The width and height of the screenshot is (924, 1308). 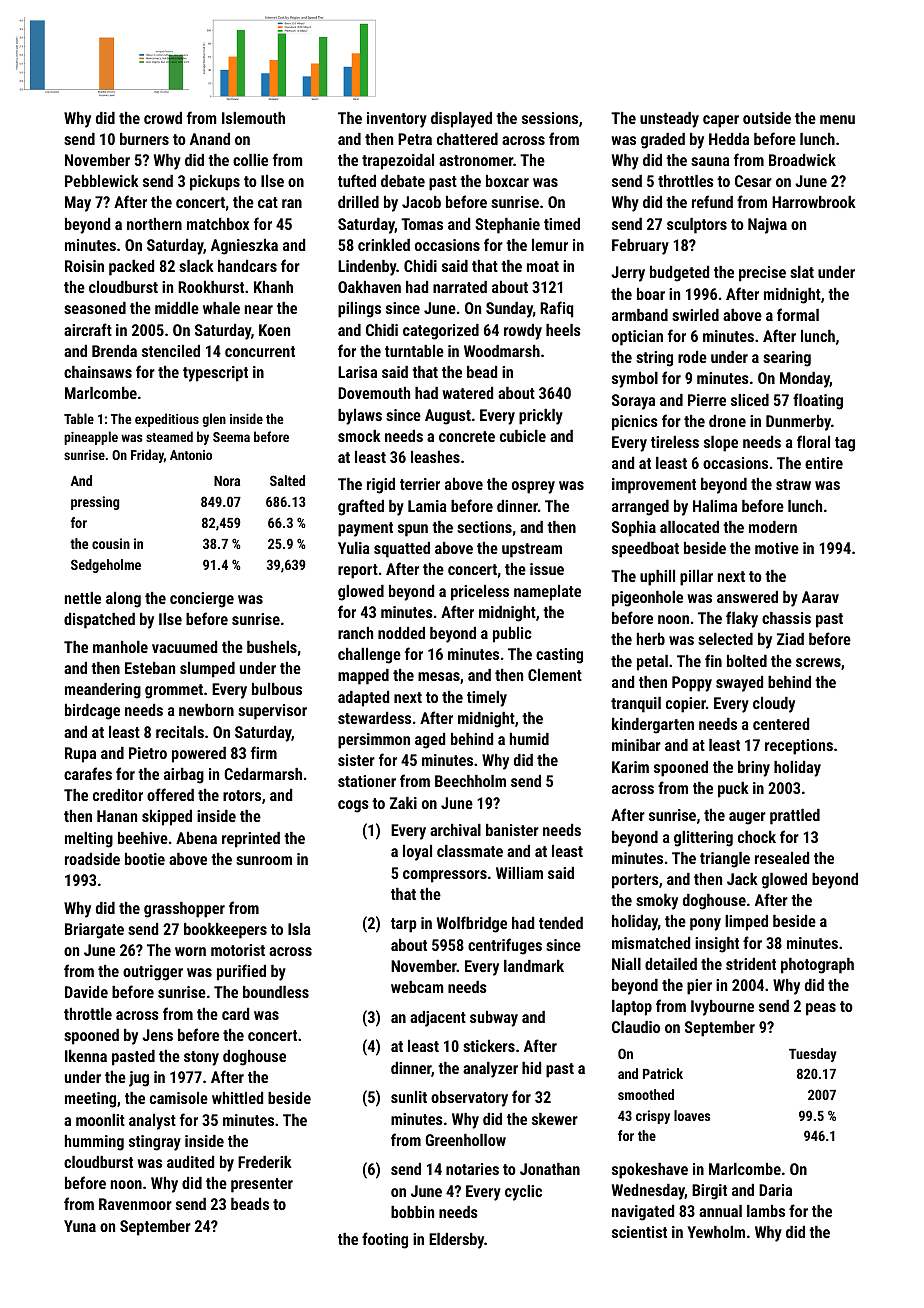 I want to click on Broadwick, so click(x=802, y=159).
